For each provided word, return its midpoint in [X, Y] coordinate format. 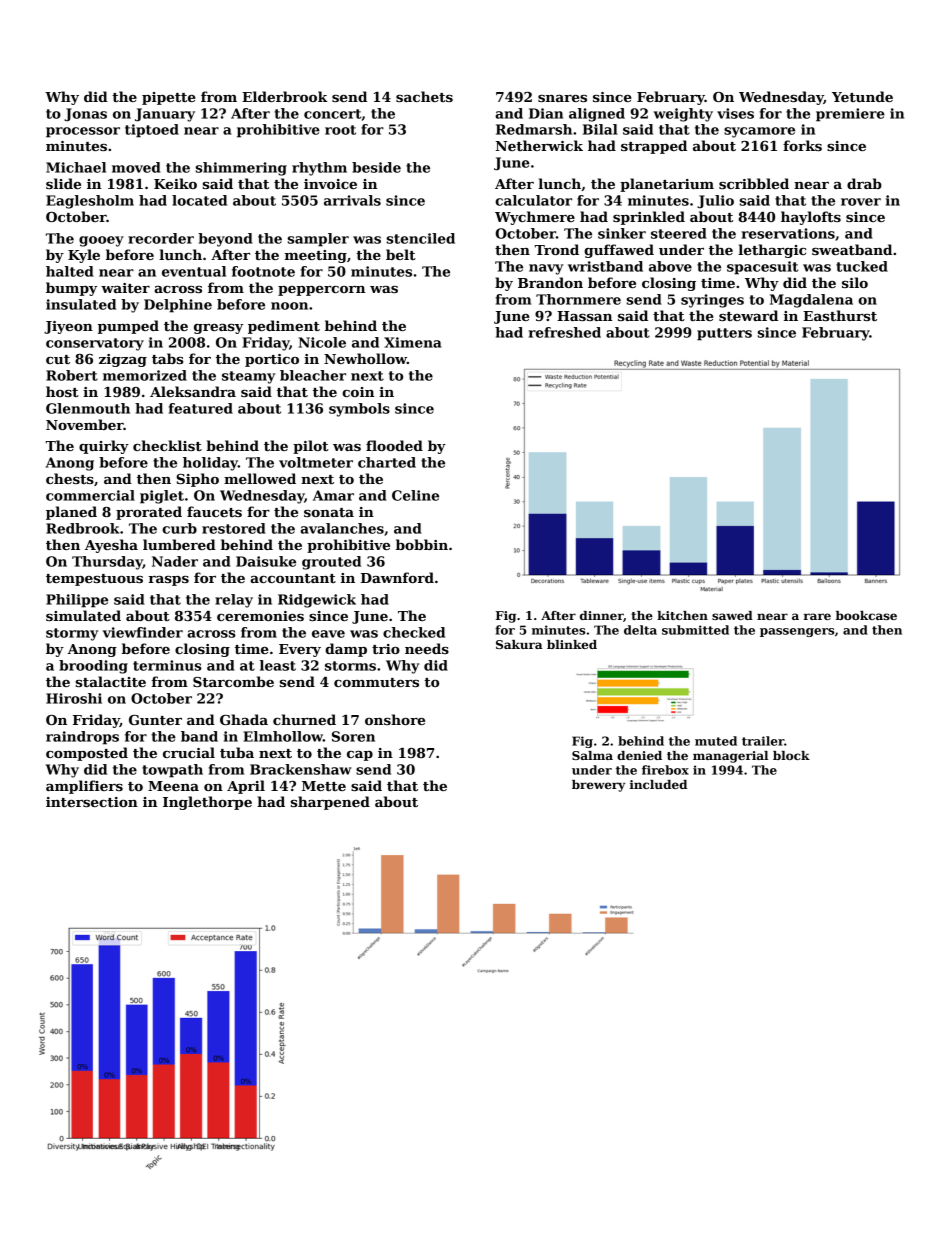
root [340, 130]
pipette [169, 98]
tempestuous [94, 580]
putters [724, 334]
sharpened [330, 803]
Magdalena [811, 301]
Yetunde [862, 96]
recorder [161, 238]
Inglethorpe [207, 803]
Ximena [413, 342]
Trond [557, 249]
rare [817, 616]
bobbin [422, 544]
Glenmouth [88, 408]
